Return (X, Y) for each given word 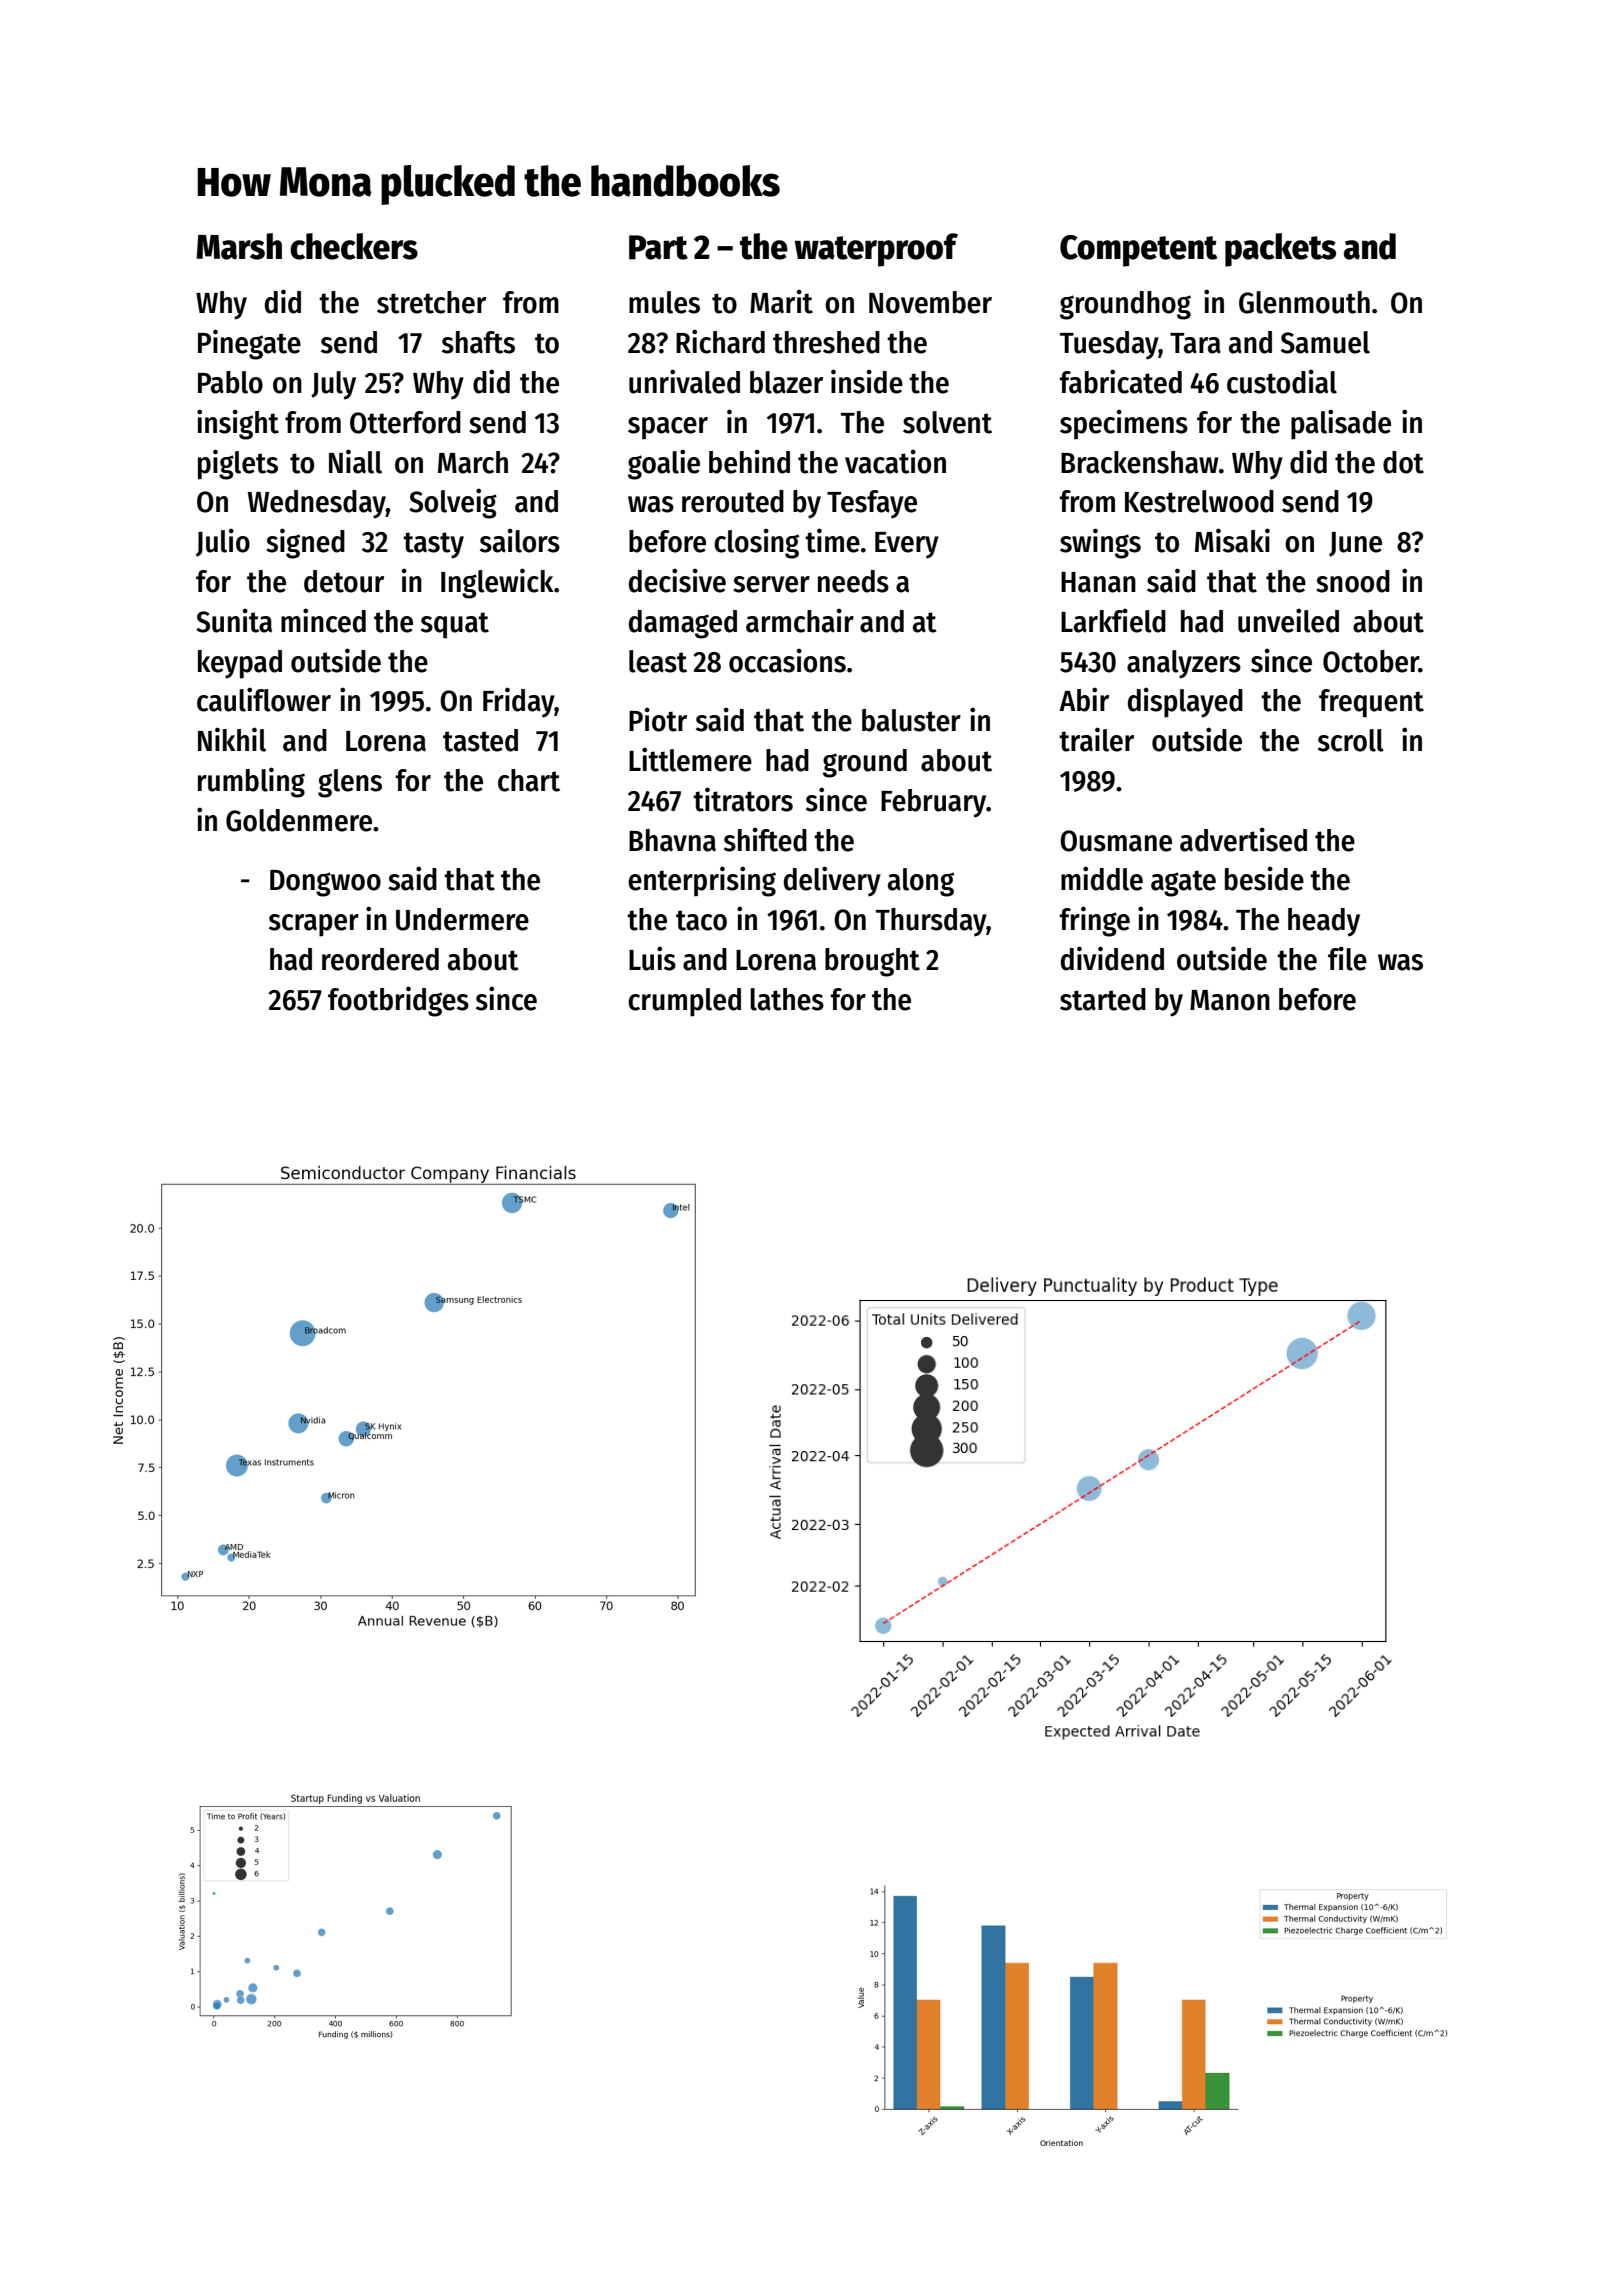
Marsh (239, 246)
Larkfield (1113, 620)
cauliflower (264, 699)
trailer (1096, 739)
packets (1280, 250)
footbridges (398, 1001)
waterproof (876, 250)
